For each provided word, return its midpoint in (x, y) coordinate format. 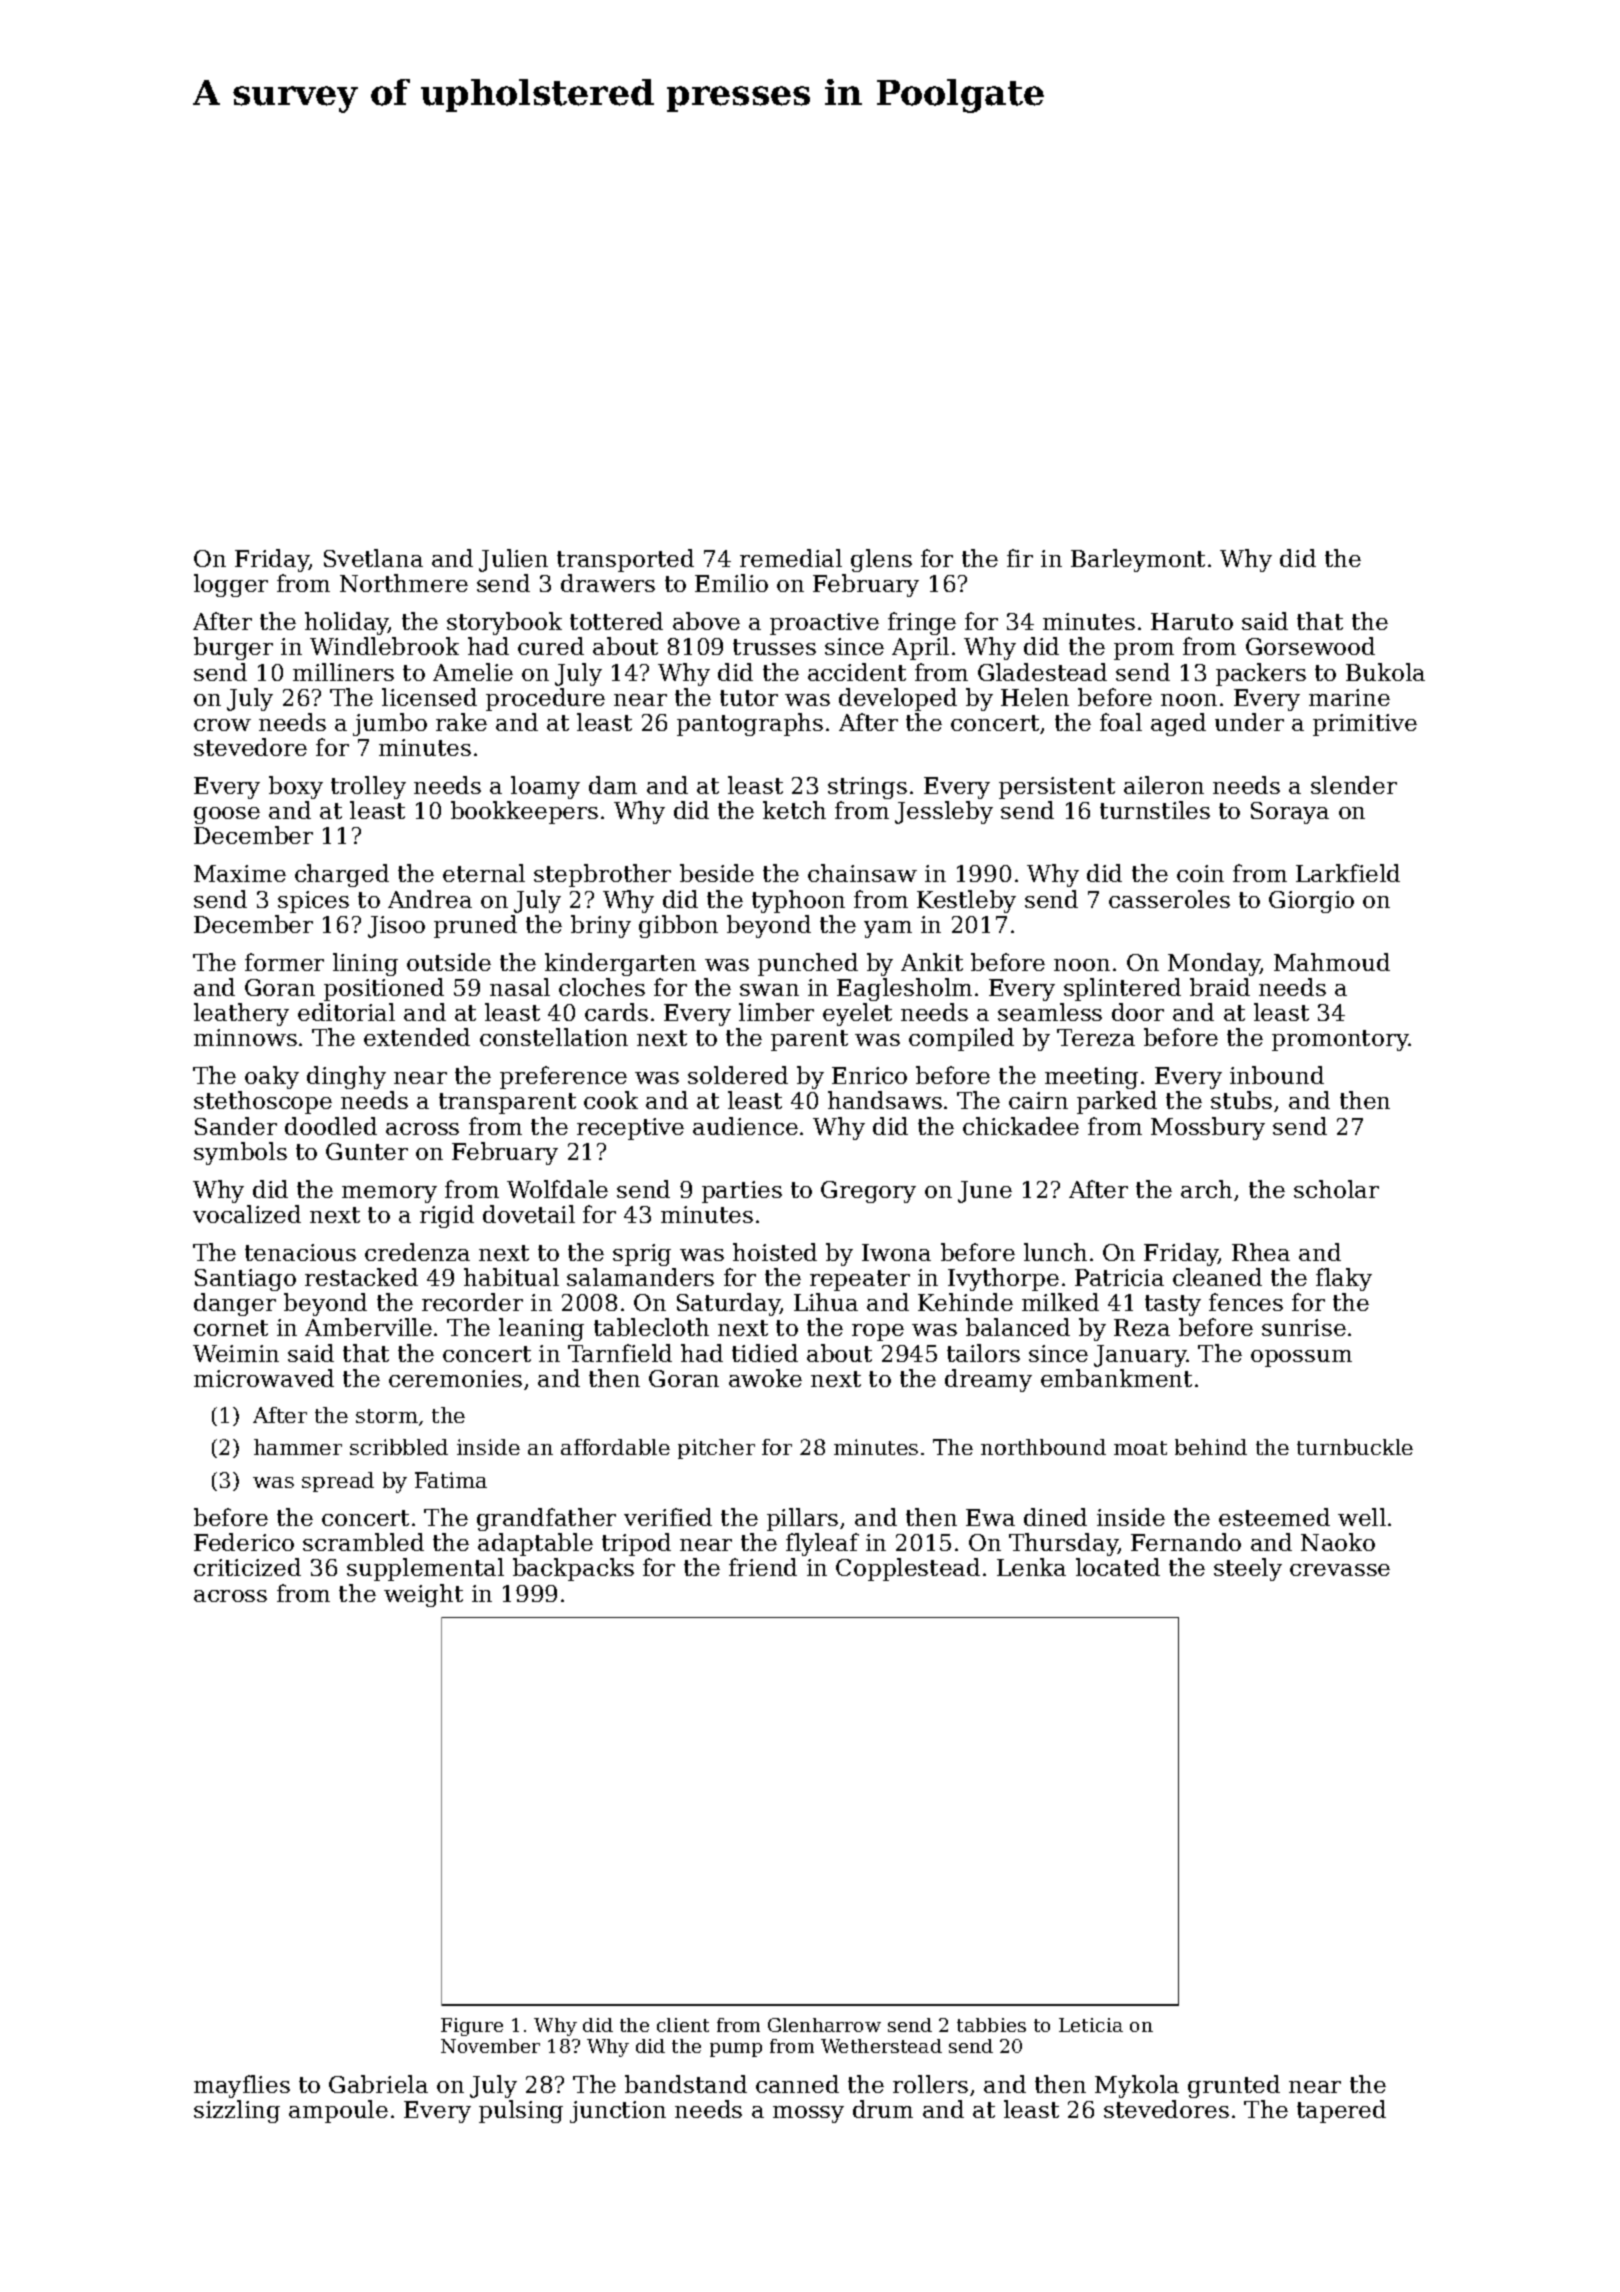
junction (618, 2112)
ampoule (338, 2111)
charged (342, 875)
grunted (1234, 2086)
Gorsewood (1310, 646)
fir (1020, 558)
